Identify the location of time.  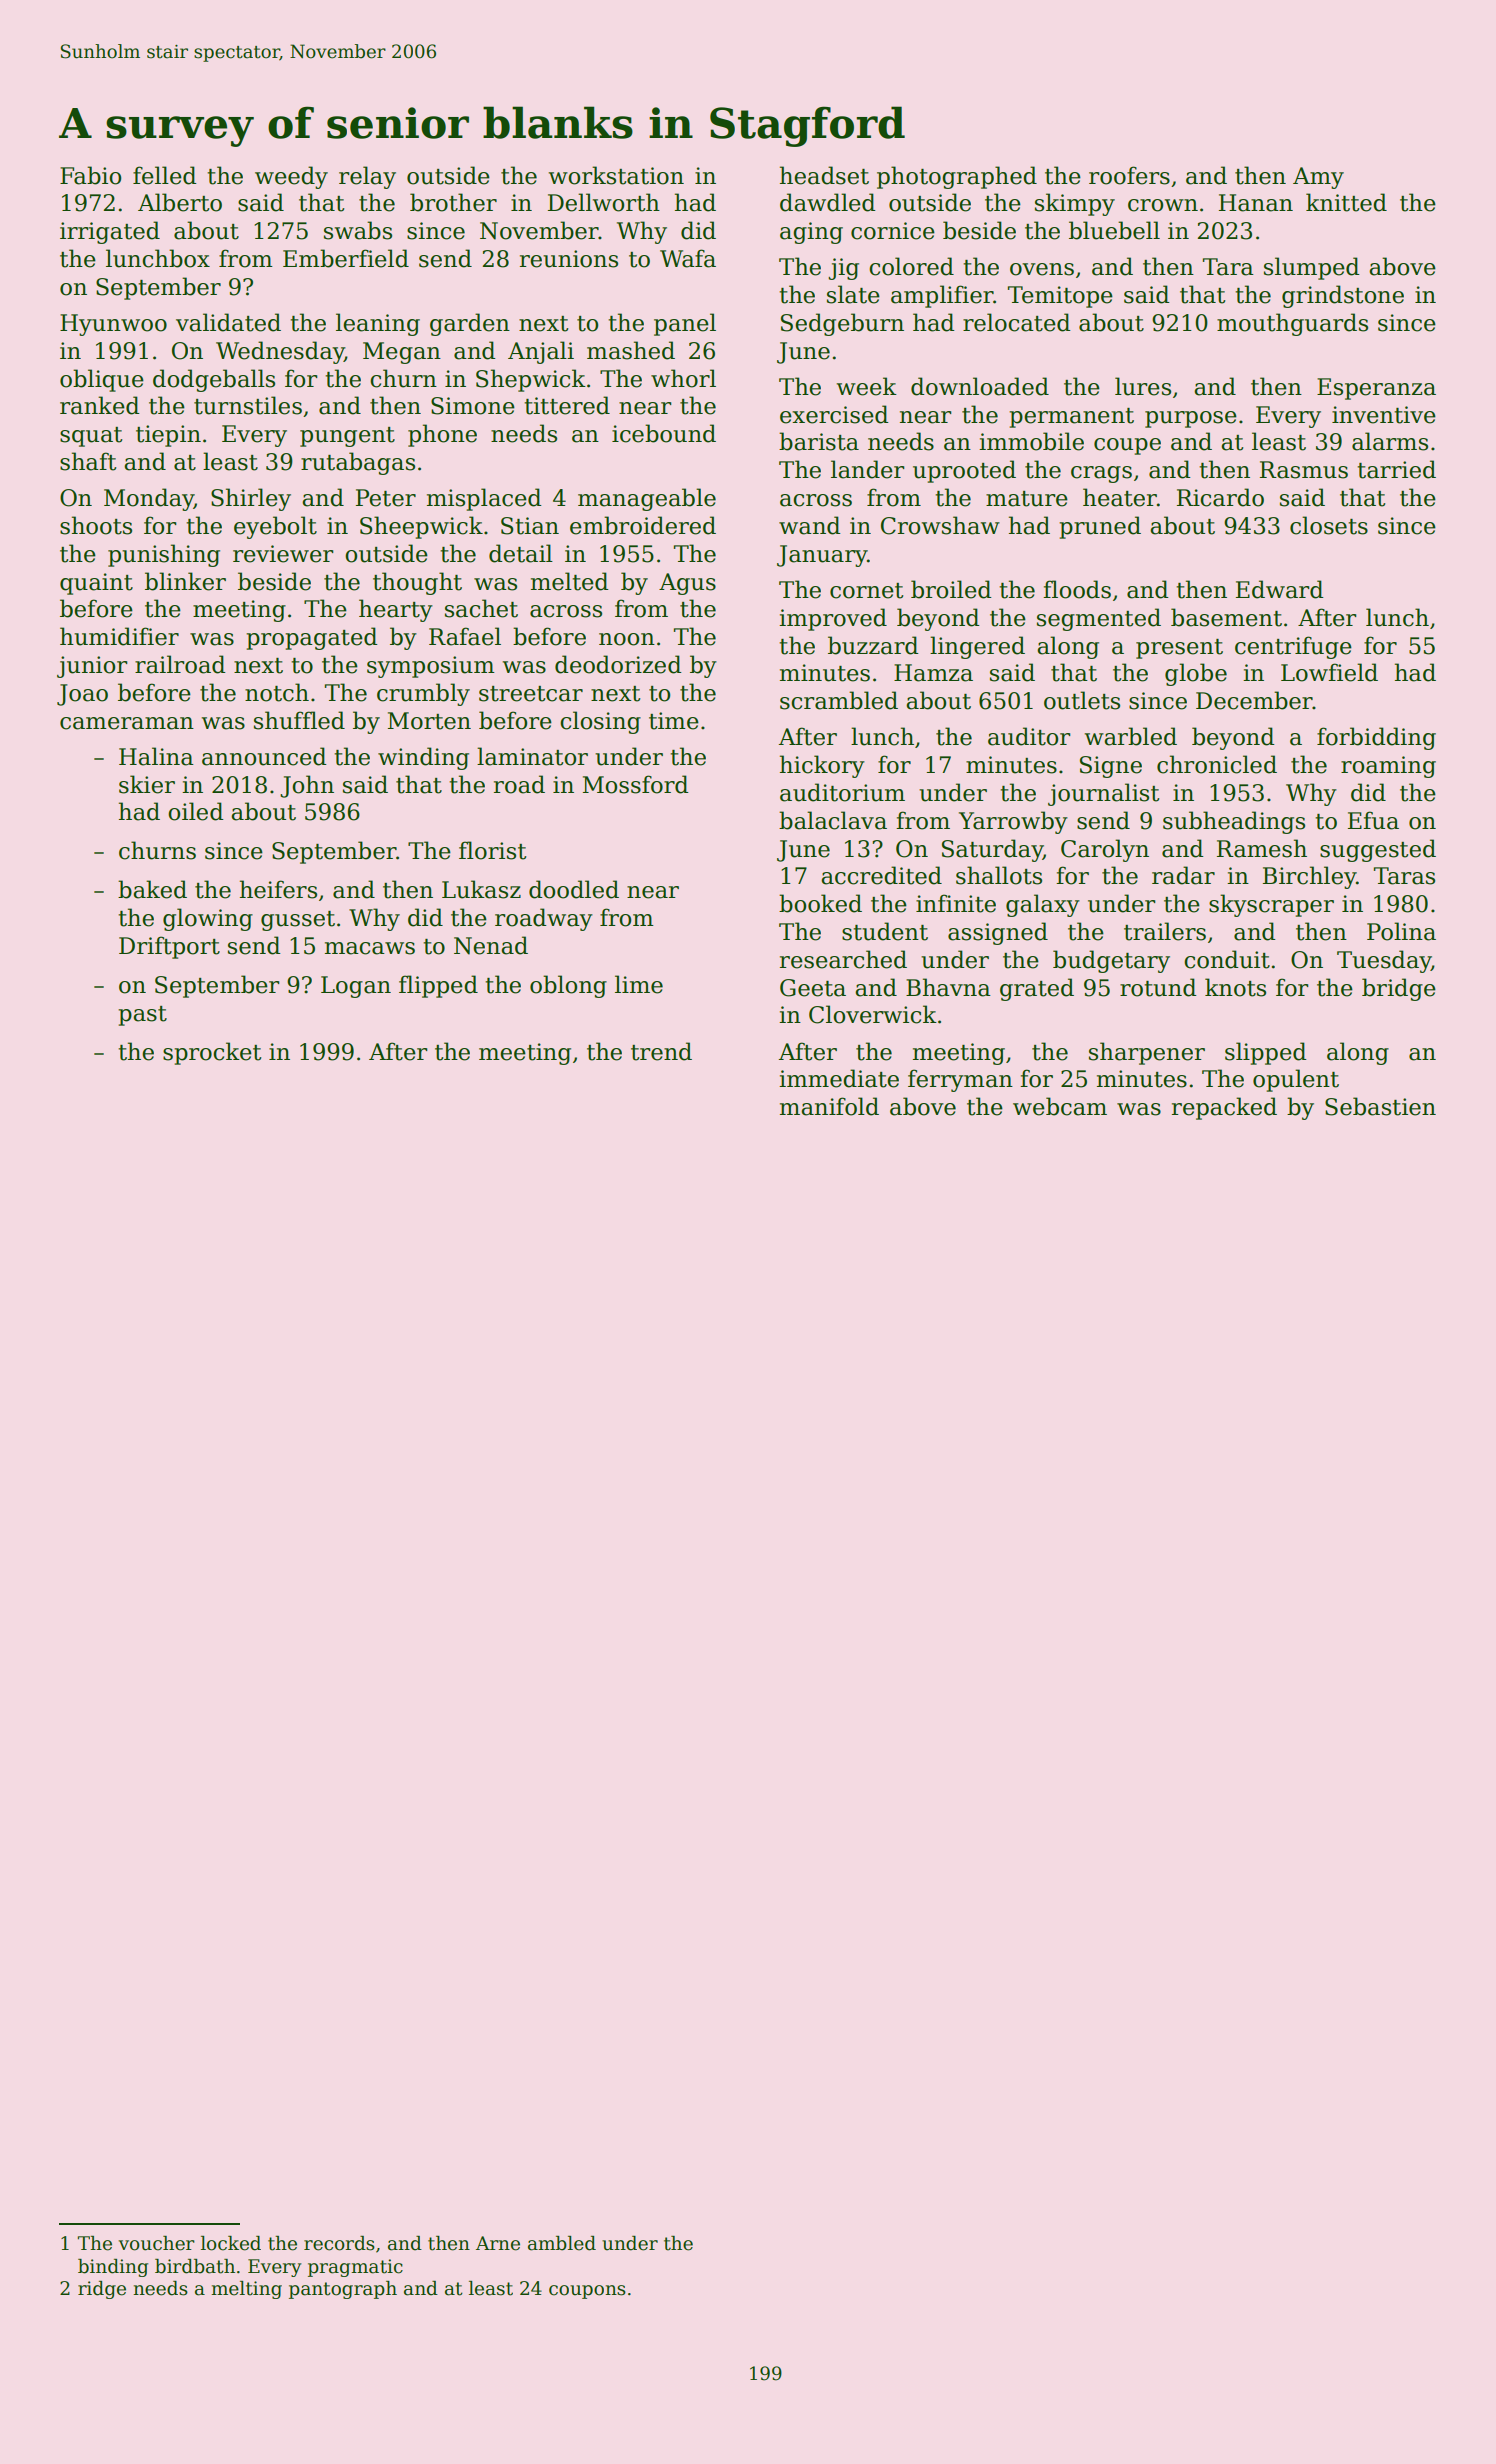
(674, 721).
